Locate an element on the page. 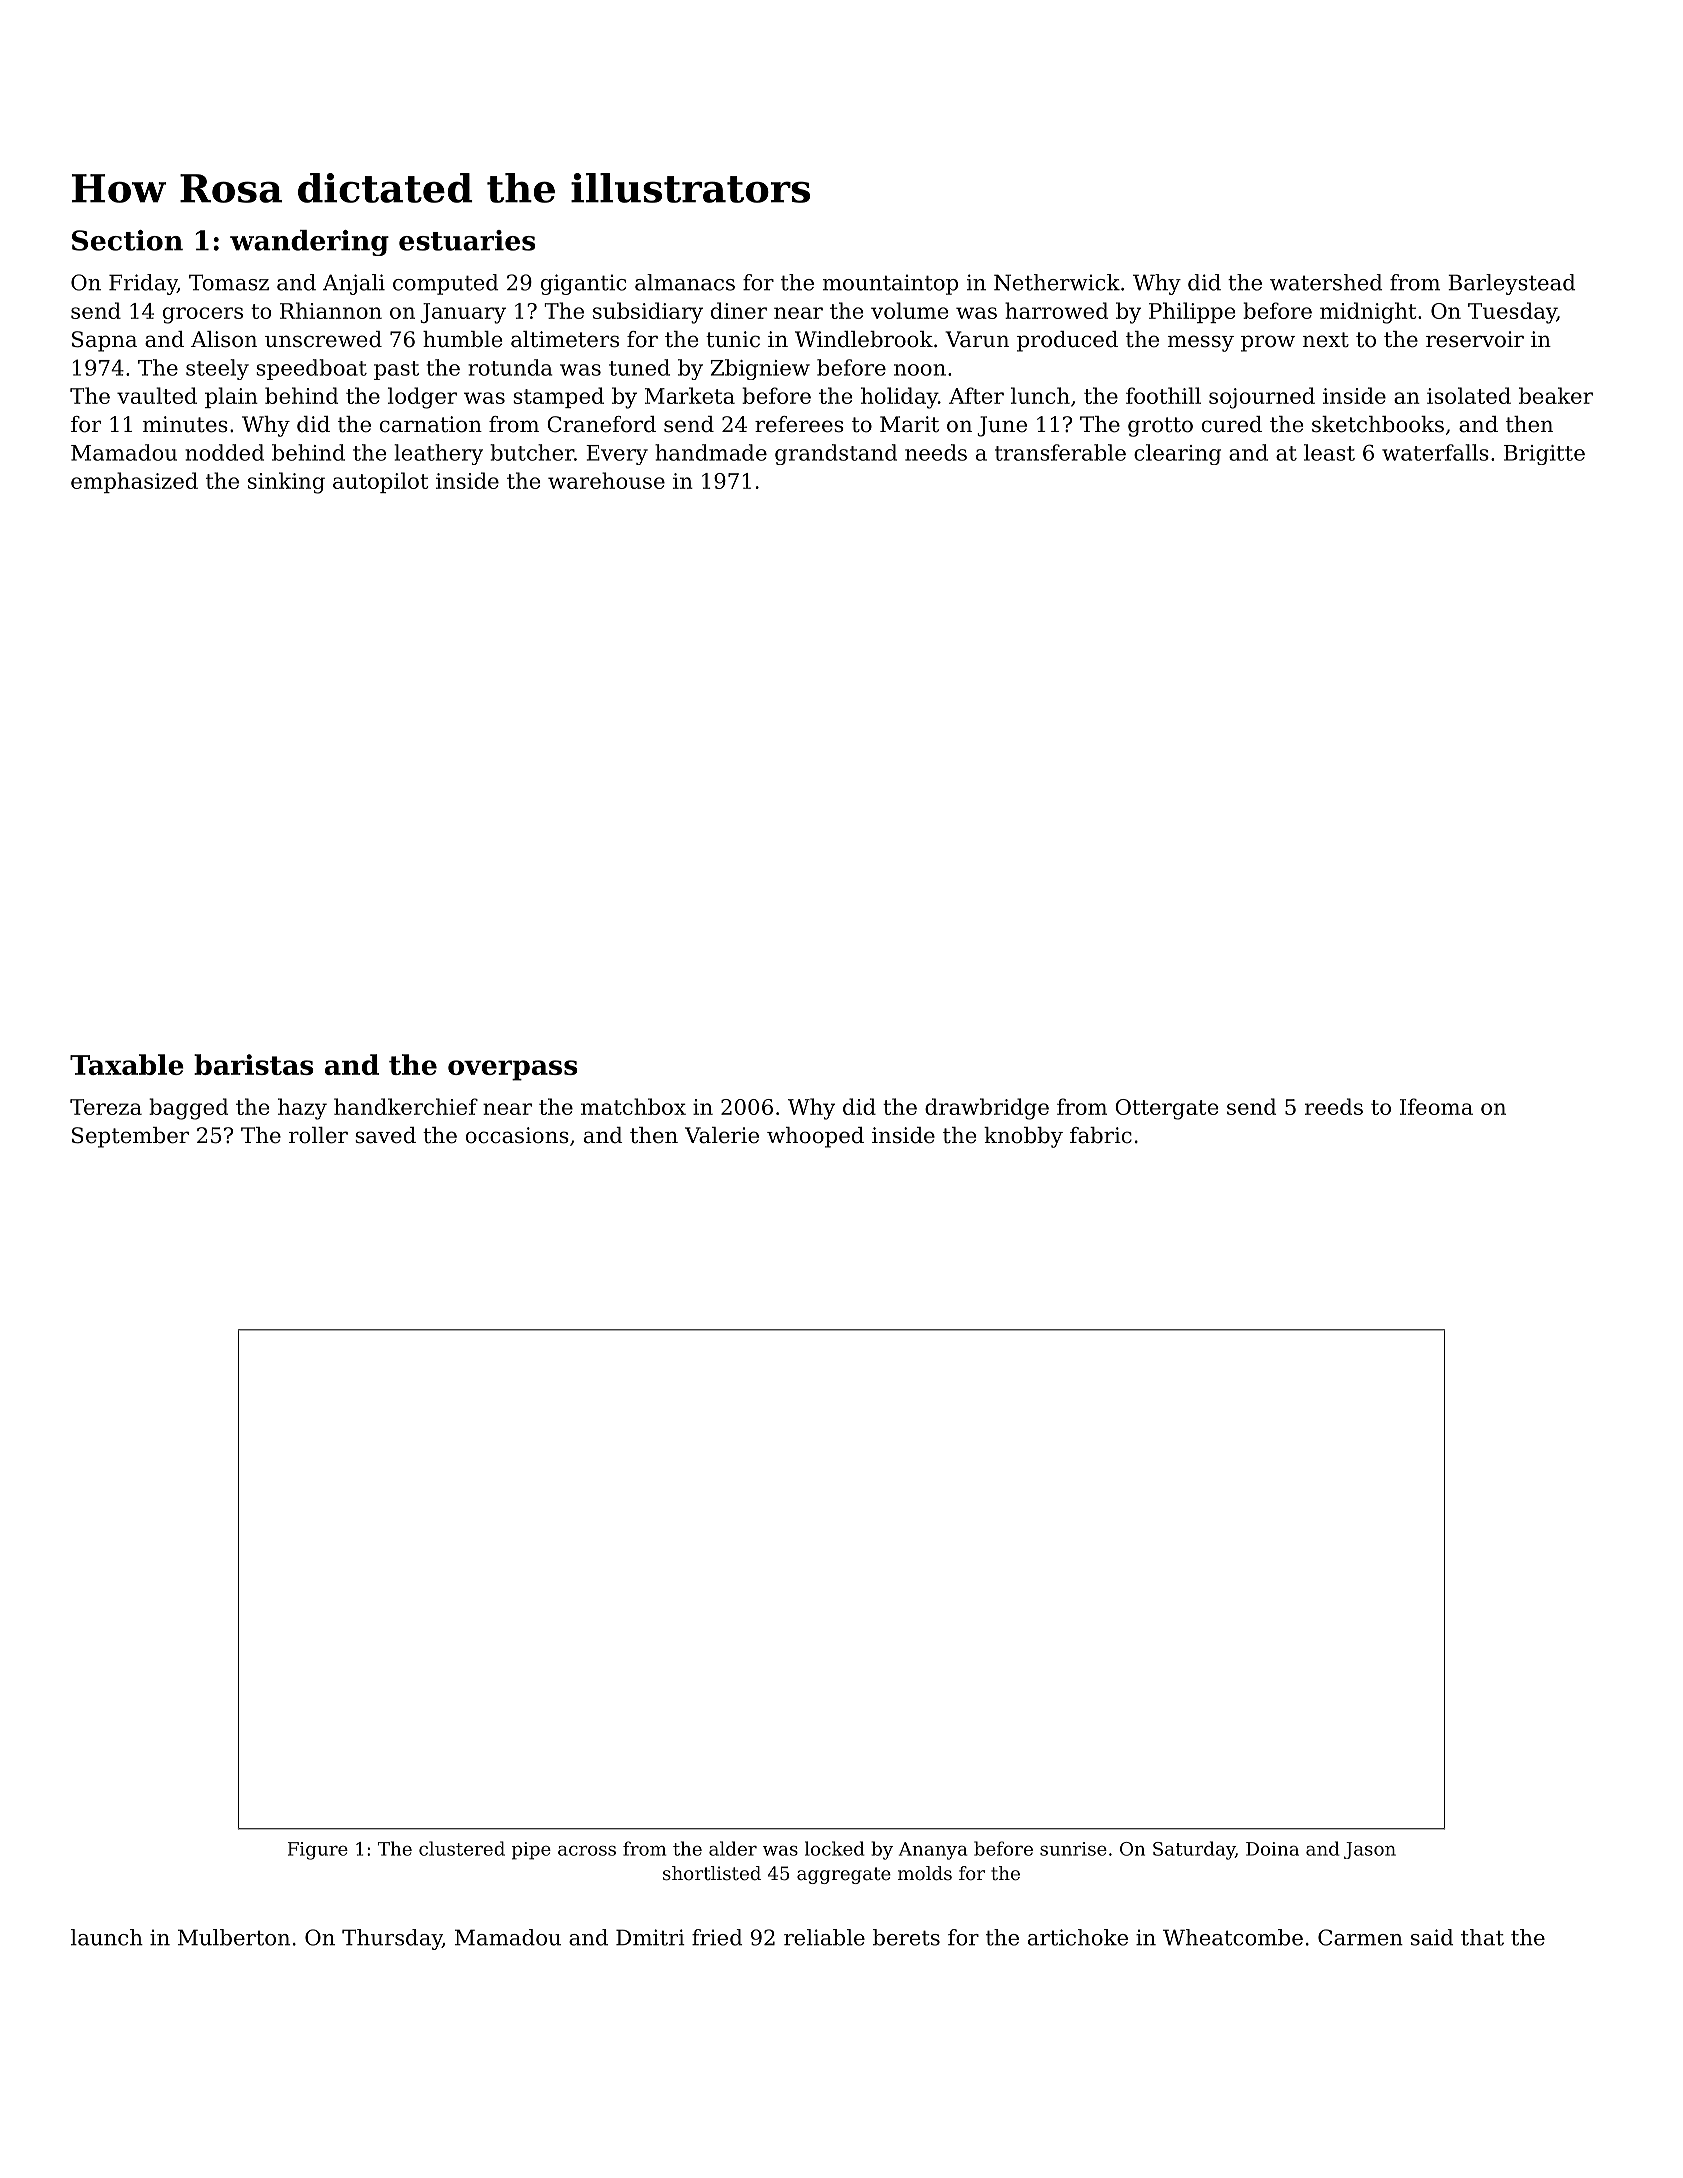 The height and width of the page is (2178, 1683). lodger is located at coordinates (422, 398).
